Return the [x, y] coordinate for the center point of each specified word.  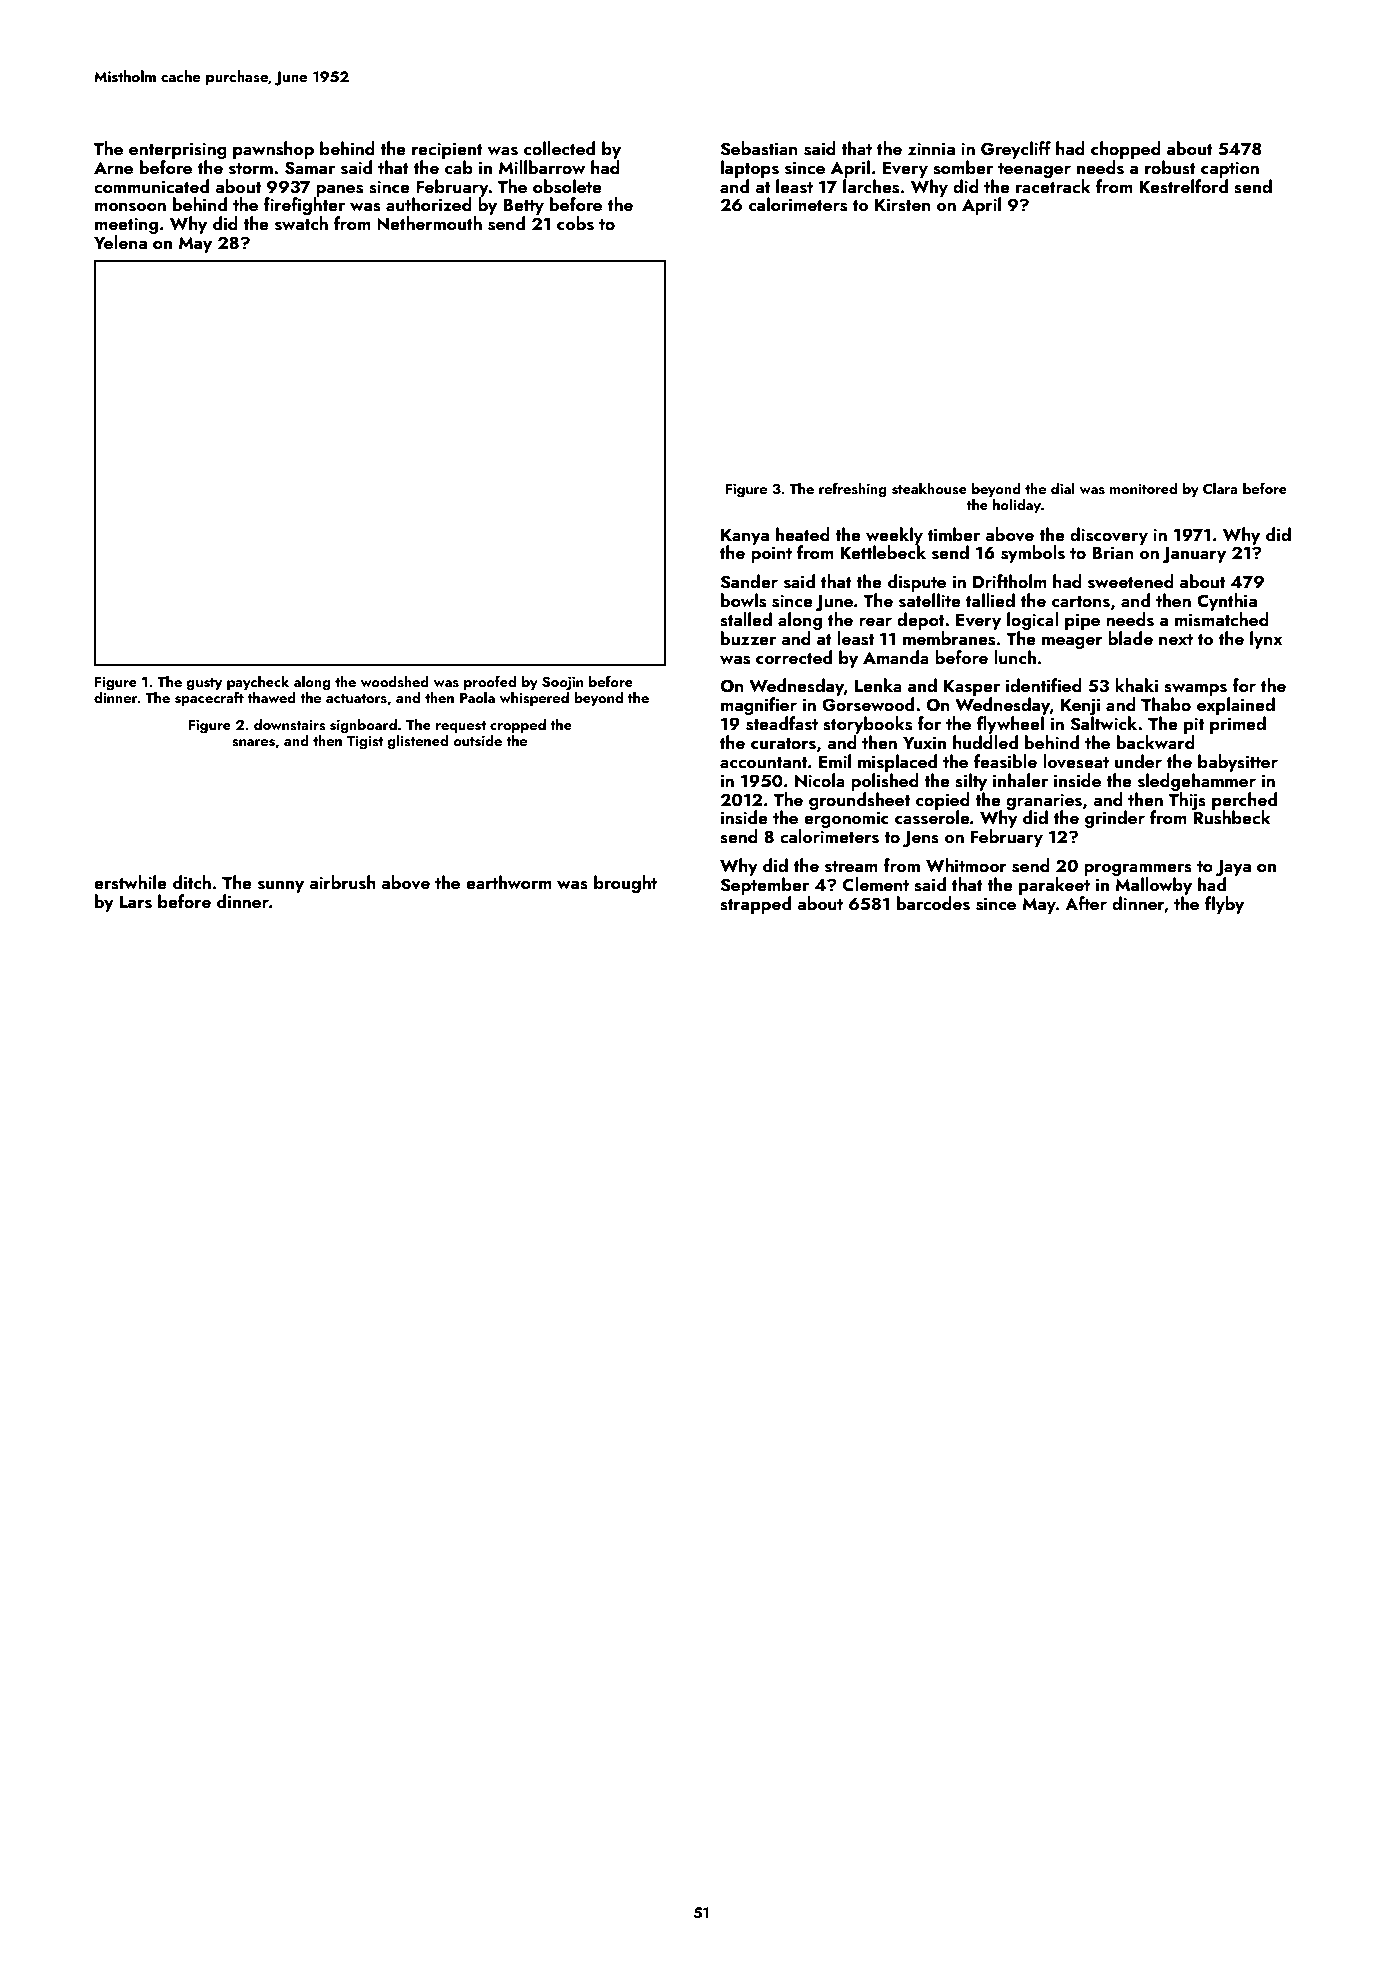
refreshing [853, 490]
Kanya [745, 537]
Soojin [562, 683]
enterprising [178, 150]
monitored [1143, 488]
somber [963, 167]
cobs [575, 223]
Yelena [120, 242]
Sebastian [759, 148]
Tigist [365, 743]
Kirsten [903, 205]
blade [1130, 638]
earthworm [509, 882]
